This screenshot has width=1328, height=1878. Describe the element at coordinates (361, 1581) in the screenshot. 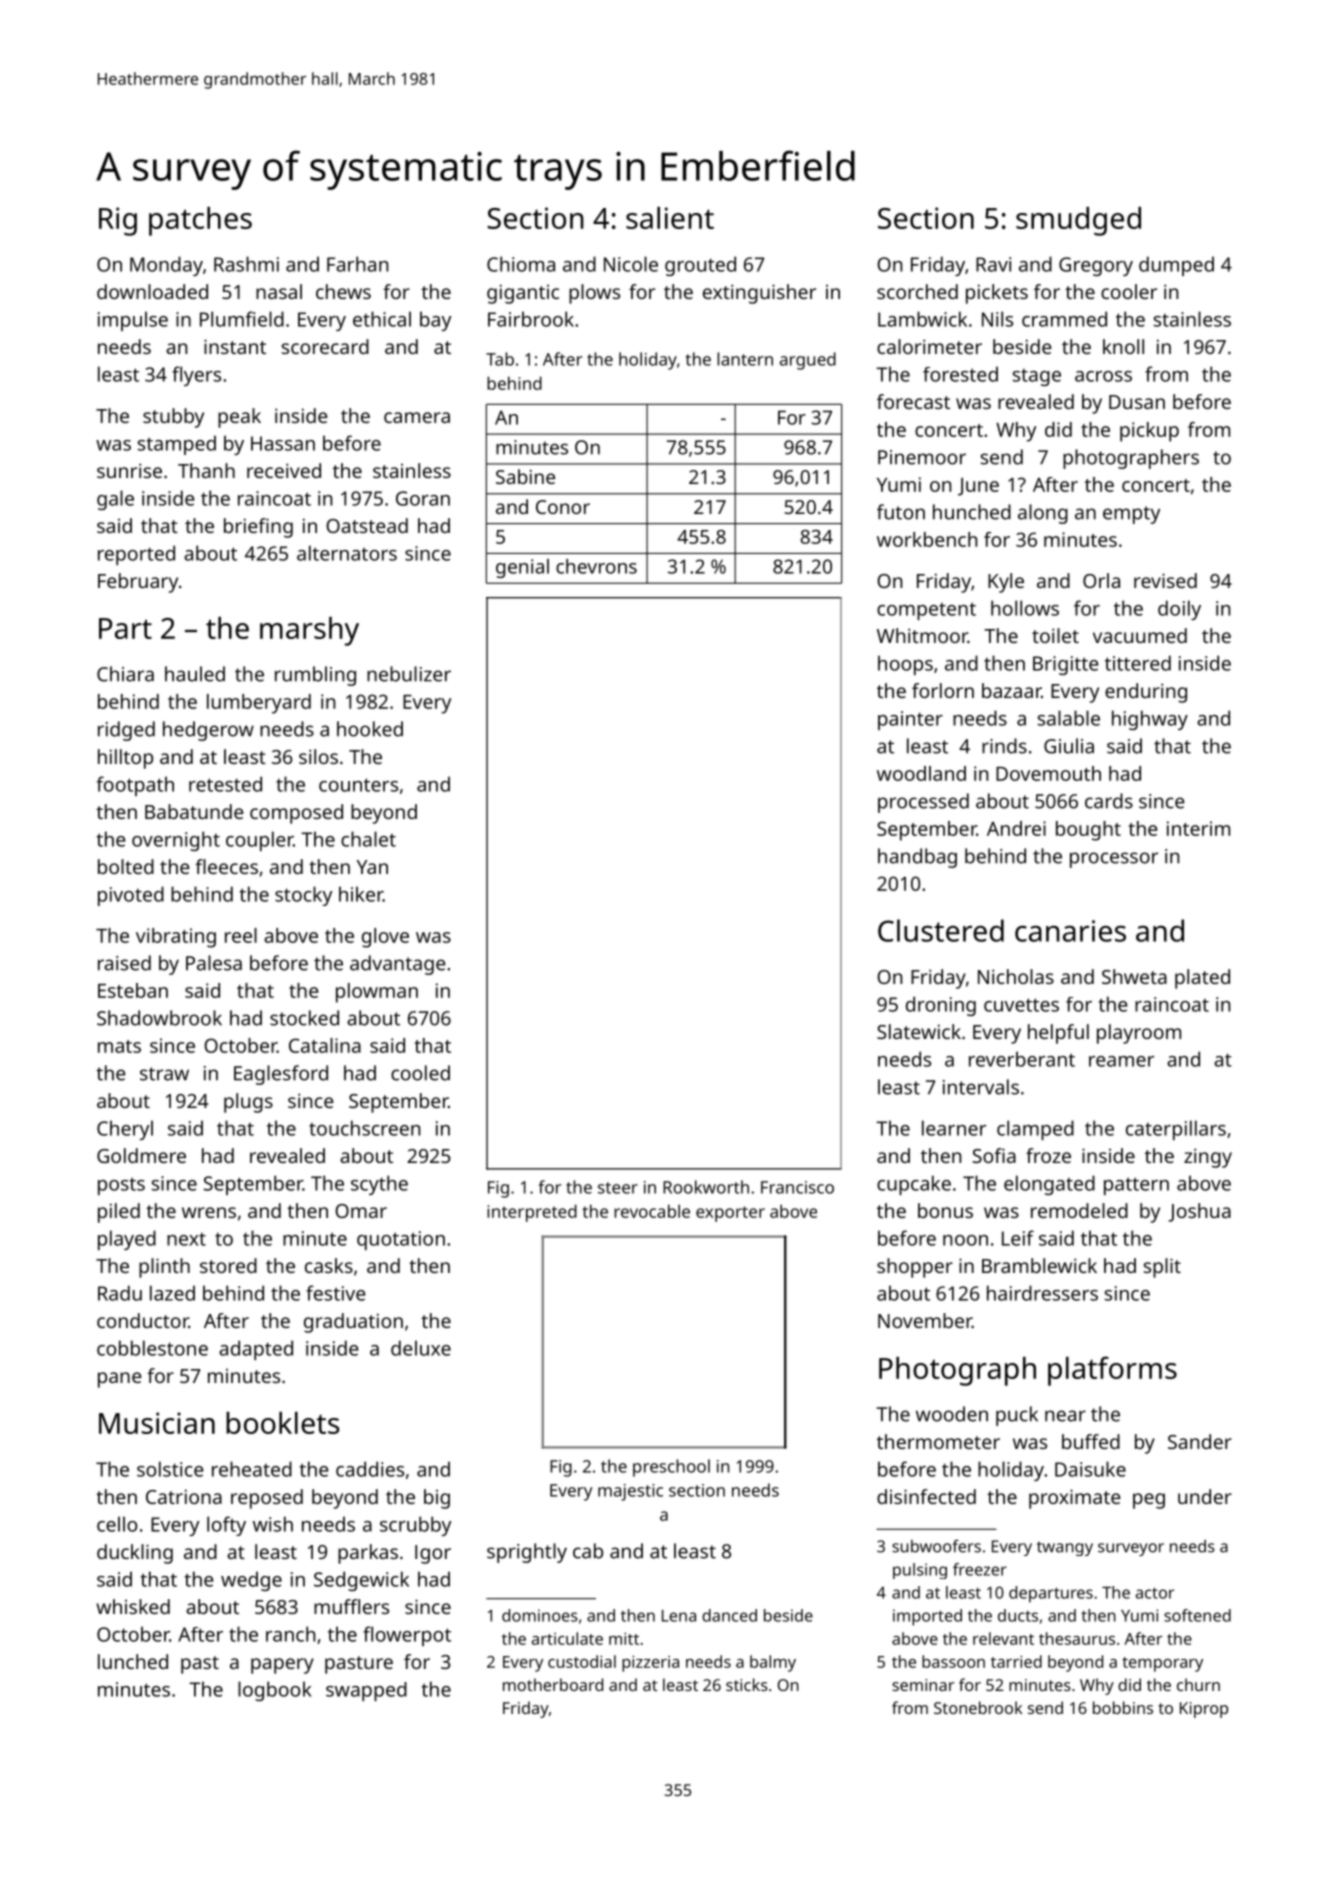

I see `Sedgewick` at that location.
